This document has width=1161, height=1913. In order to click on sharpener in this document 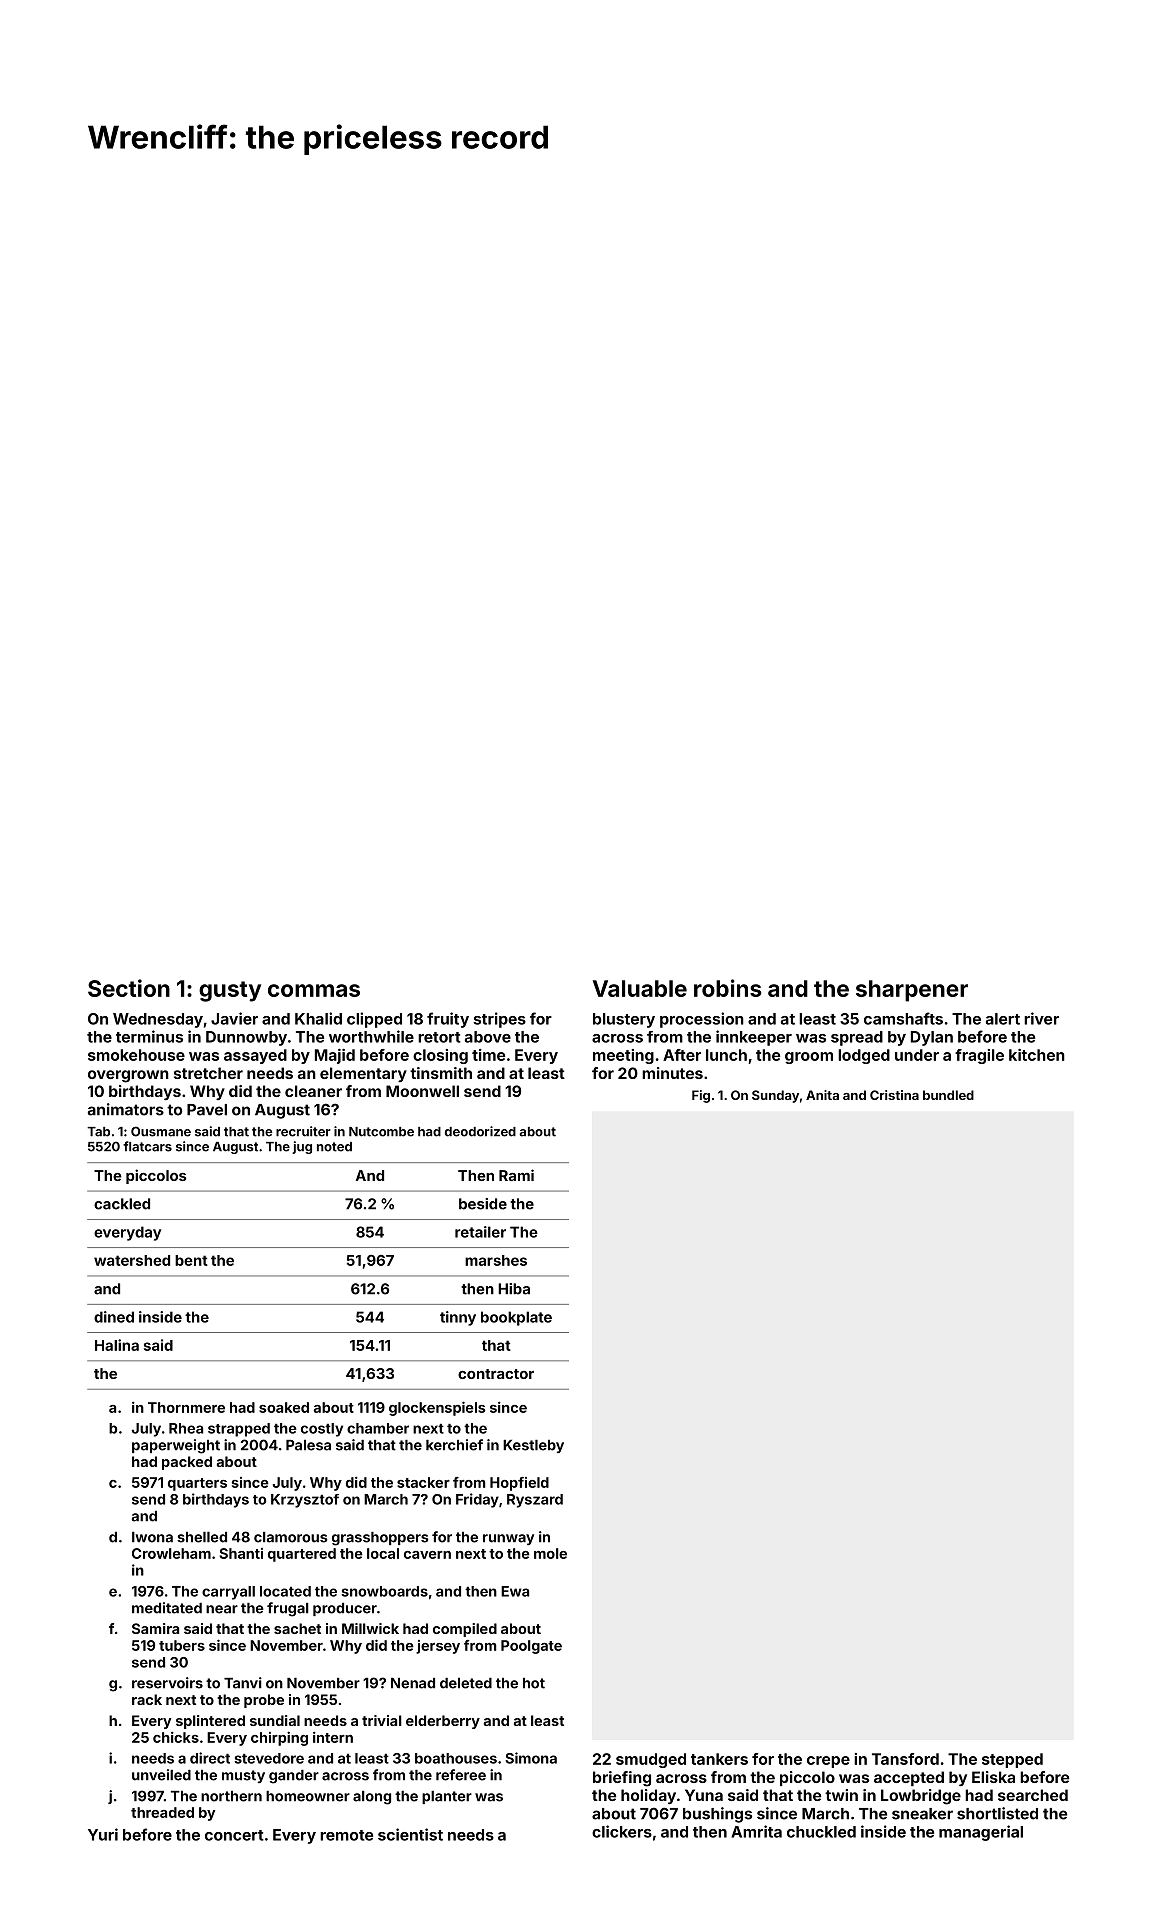, I will do `click(912, 991)`.
